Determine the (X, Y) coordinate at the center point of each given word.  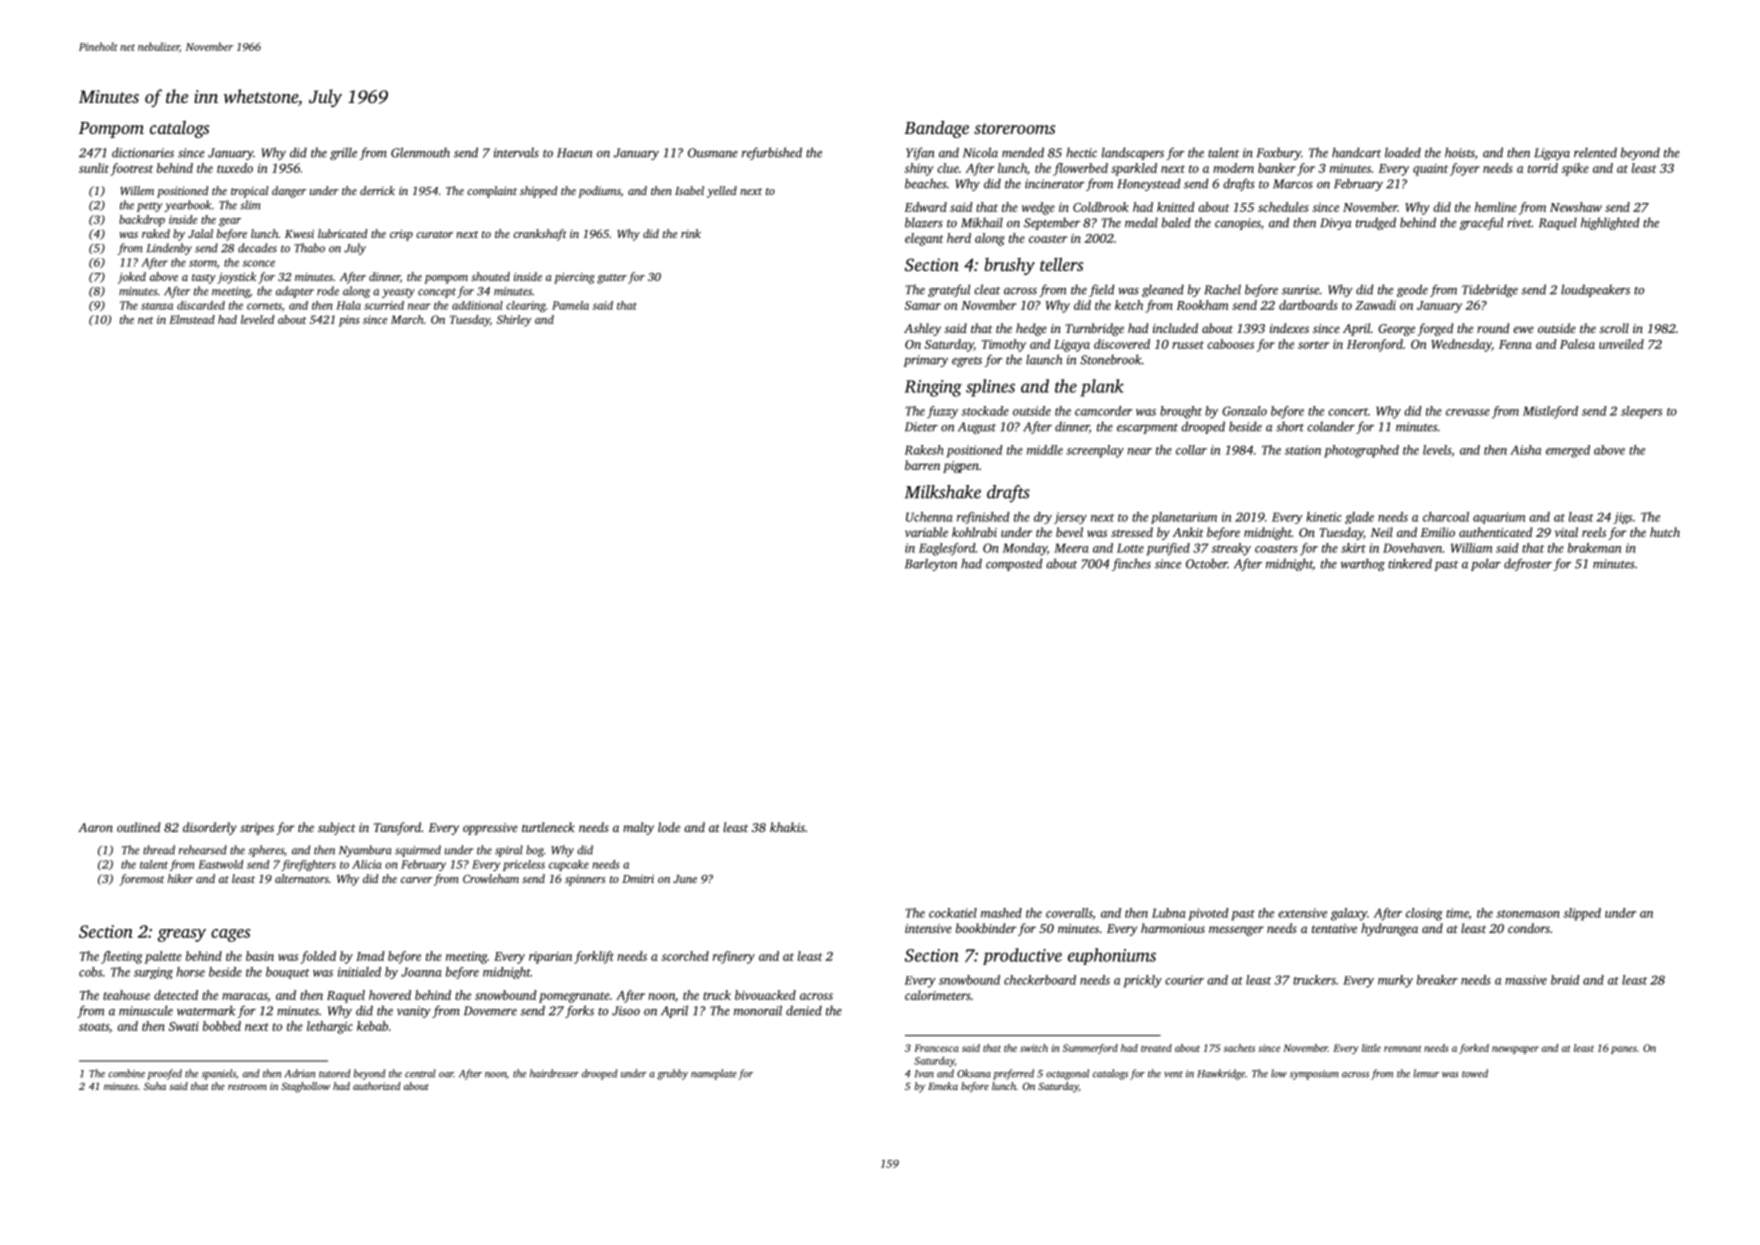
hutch (1665, 532)
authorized (377, 1086)
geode (1412, 290)
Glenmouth (420, 152)
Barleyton (931, 564)
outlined (138, 827)
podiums (599, 192)
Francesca (936, 1048)
